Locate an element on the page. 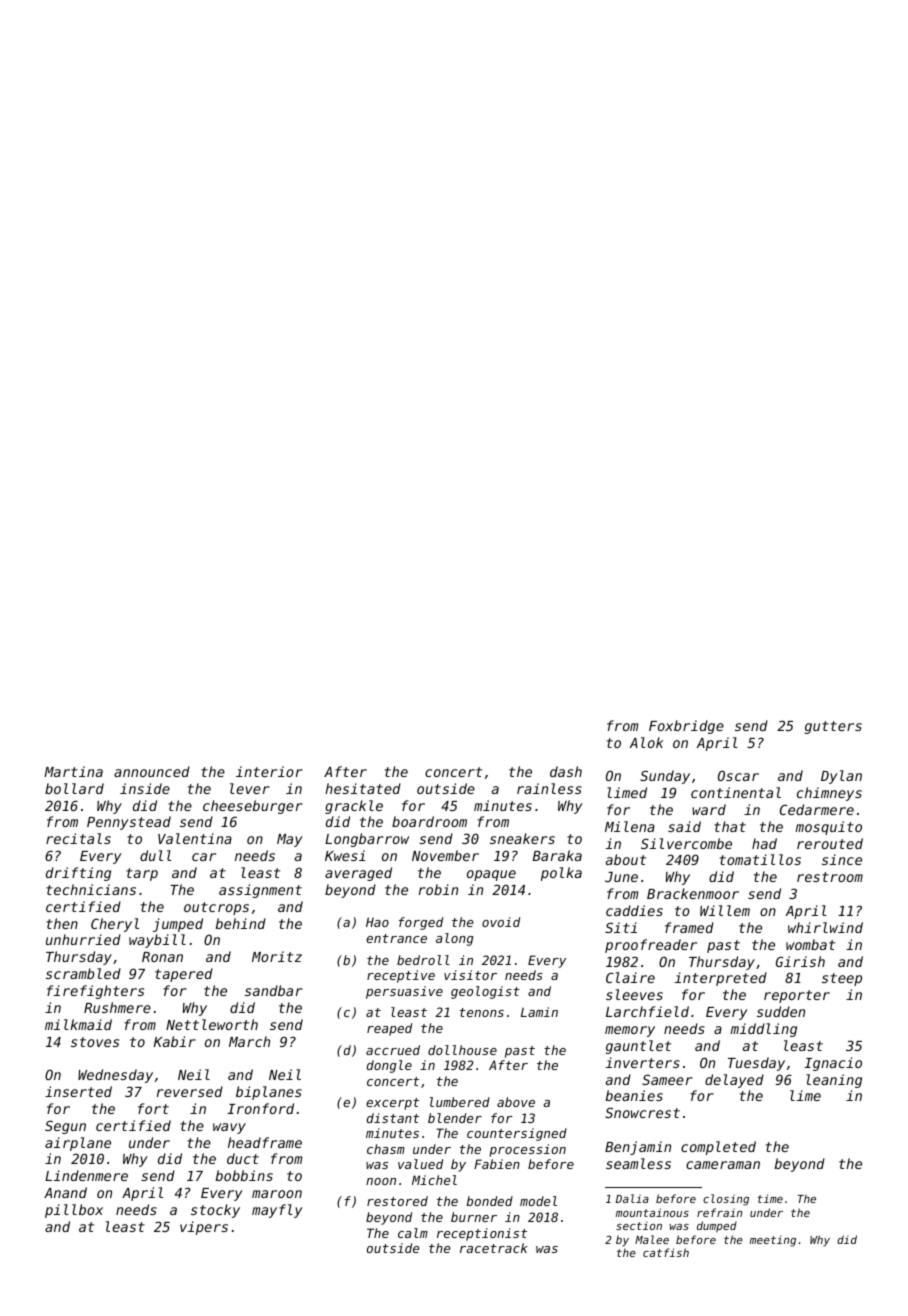 The height and width of the image is (1316, 908). Anand is located at coordinates (65, 1192).
